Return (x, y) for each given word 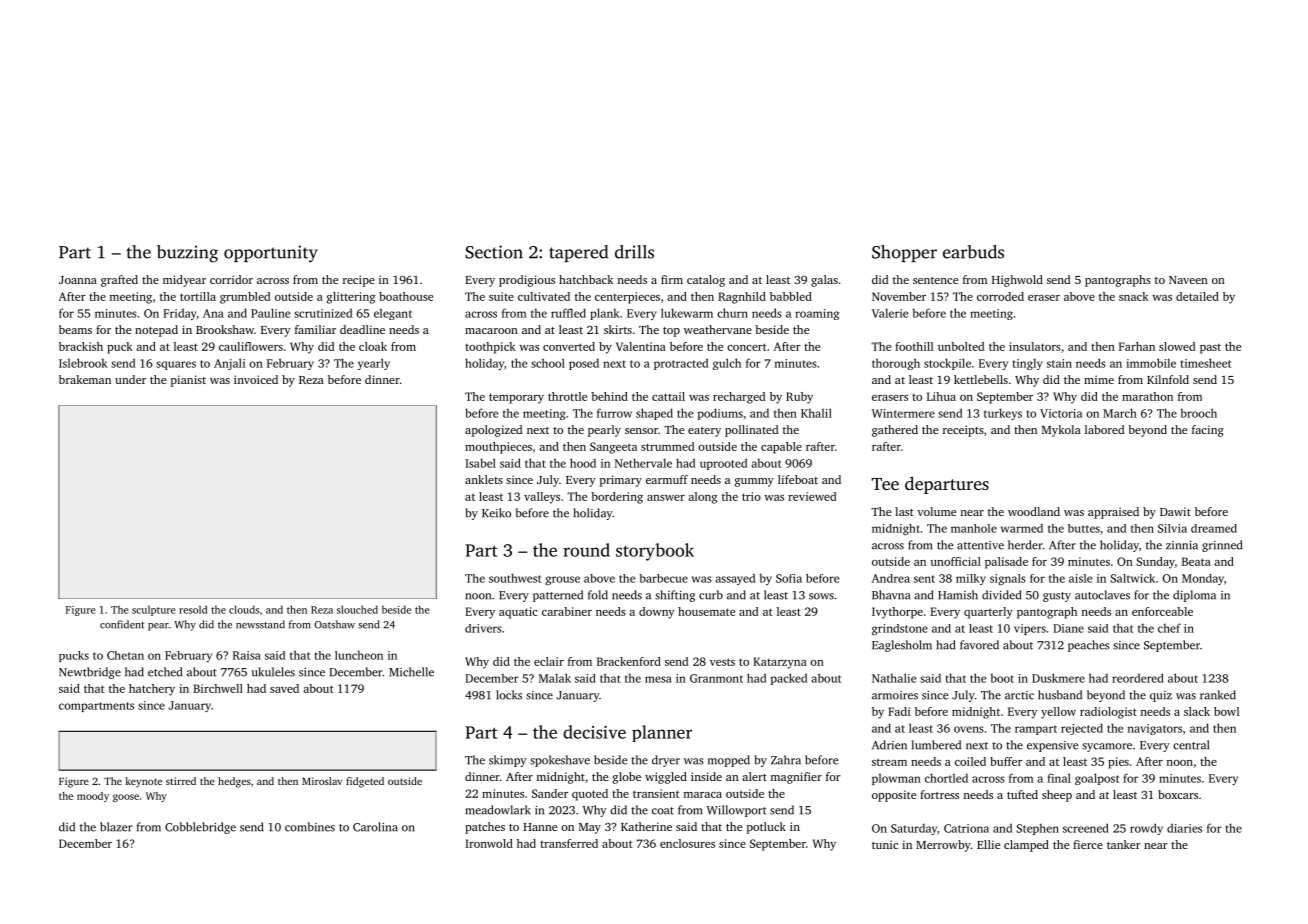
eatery (704, 432)
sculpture (154, 611)
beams (75, 329)
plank (605, 314)
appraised (1113, 513)
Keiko (496, 513)
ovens (969, 729)
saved (284, 688)
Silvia (1172, 528)
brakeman (85, 379)
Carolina (375, 827)
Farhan (1137, 346)
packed (789, 679)
